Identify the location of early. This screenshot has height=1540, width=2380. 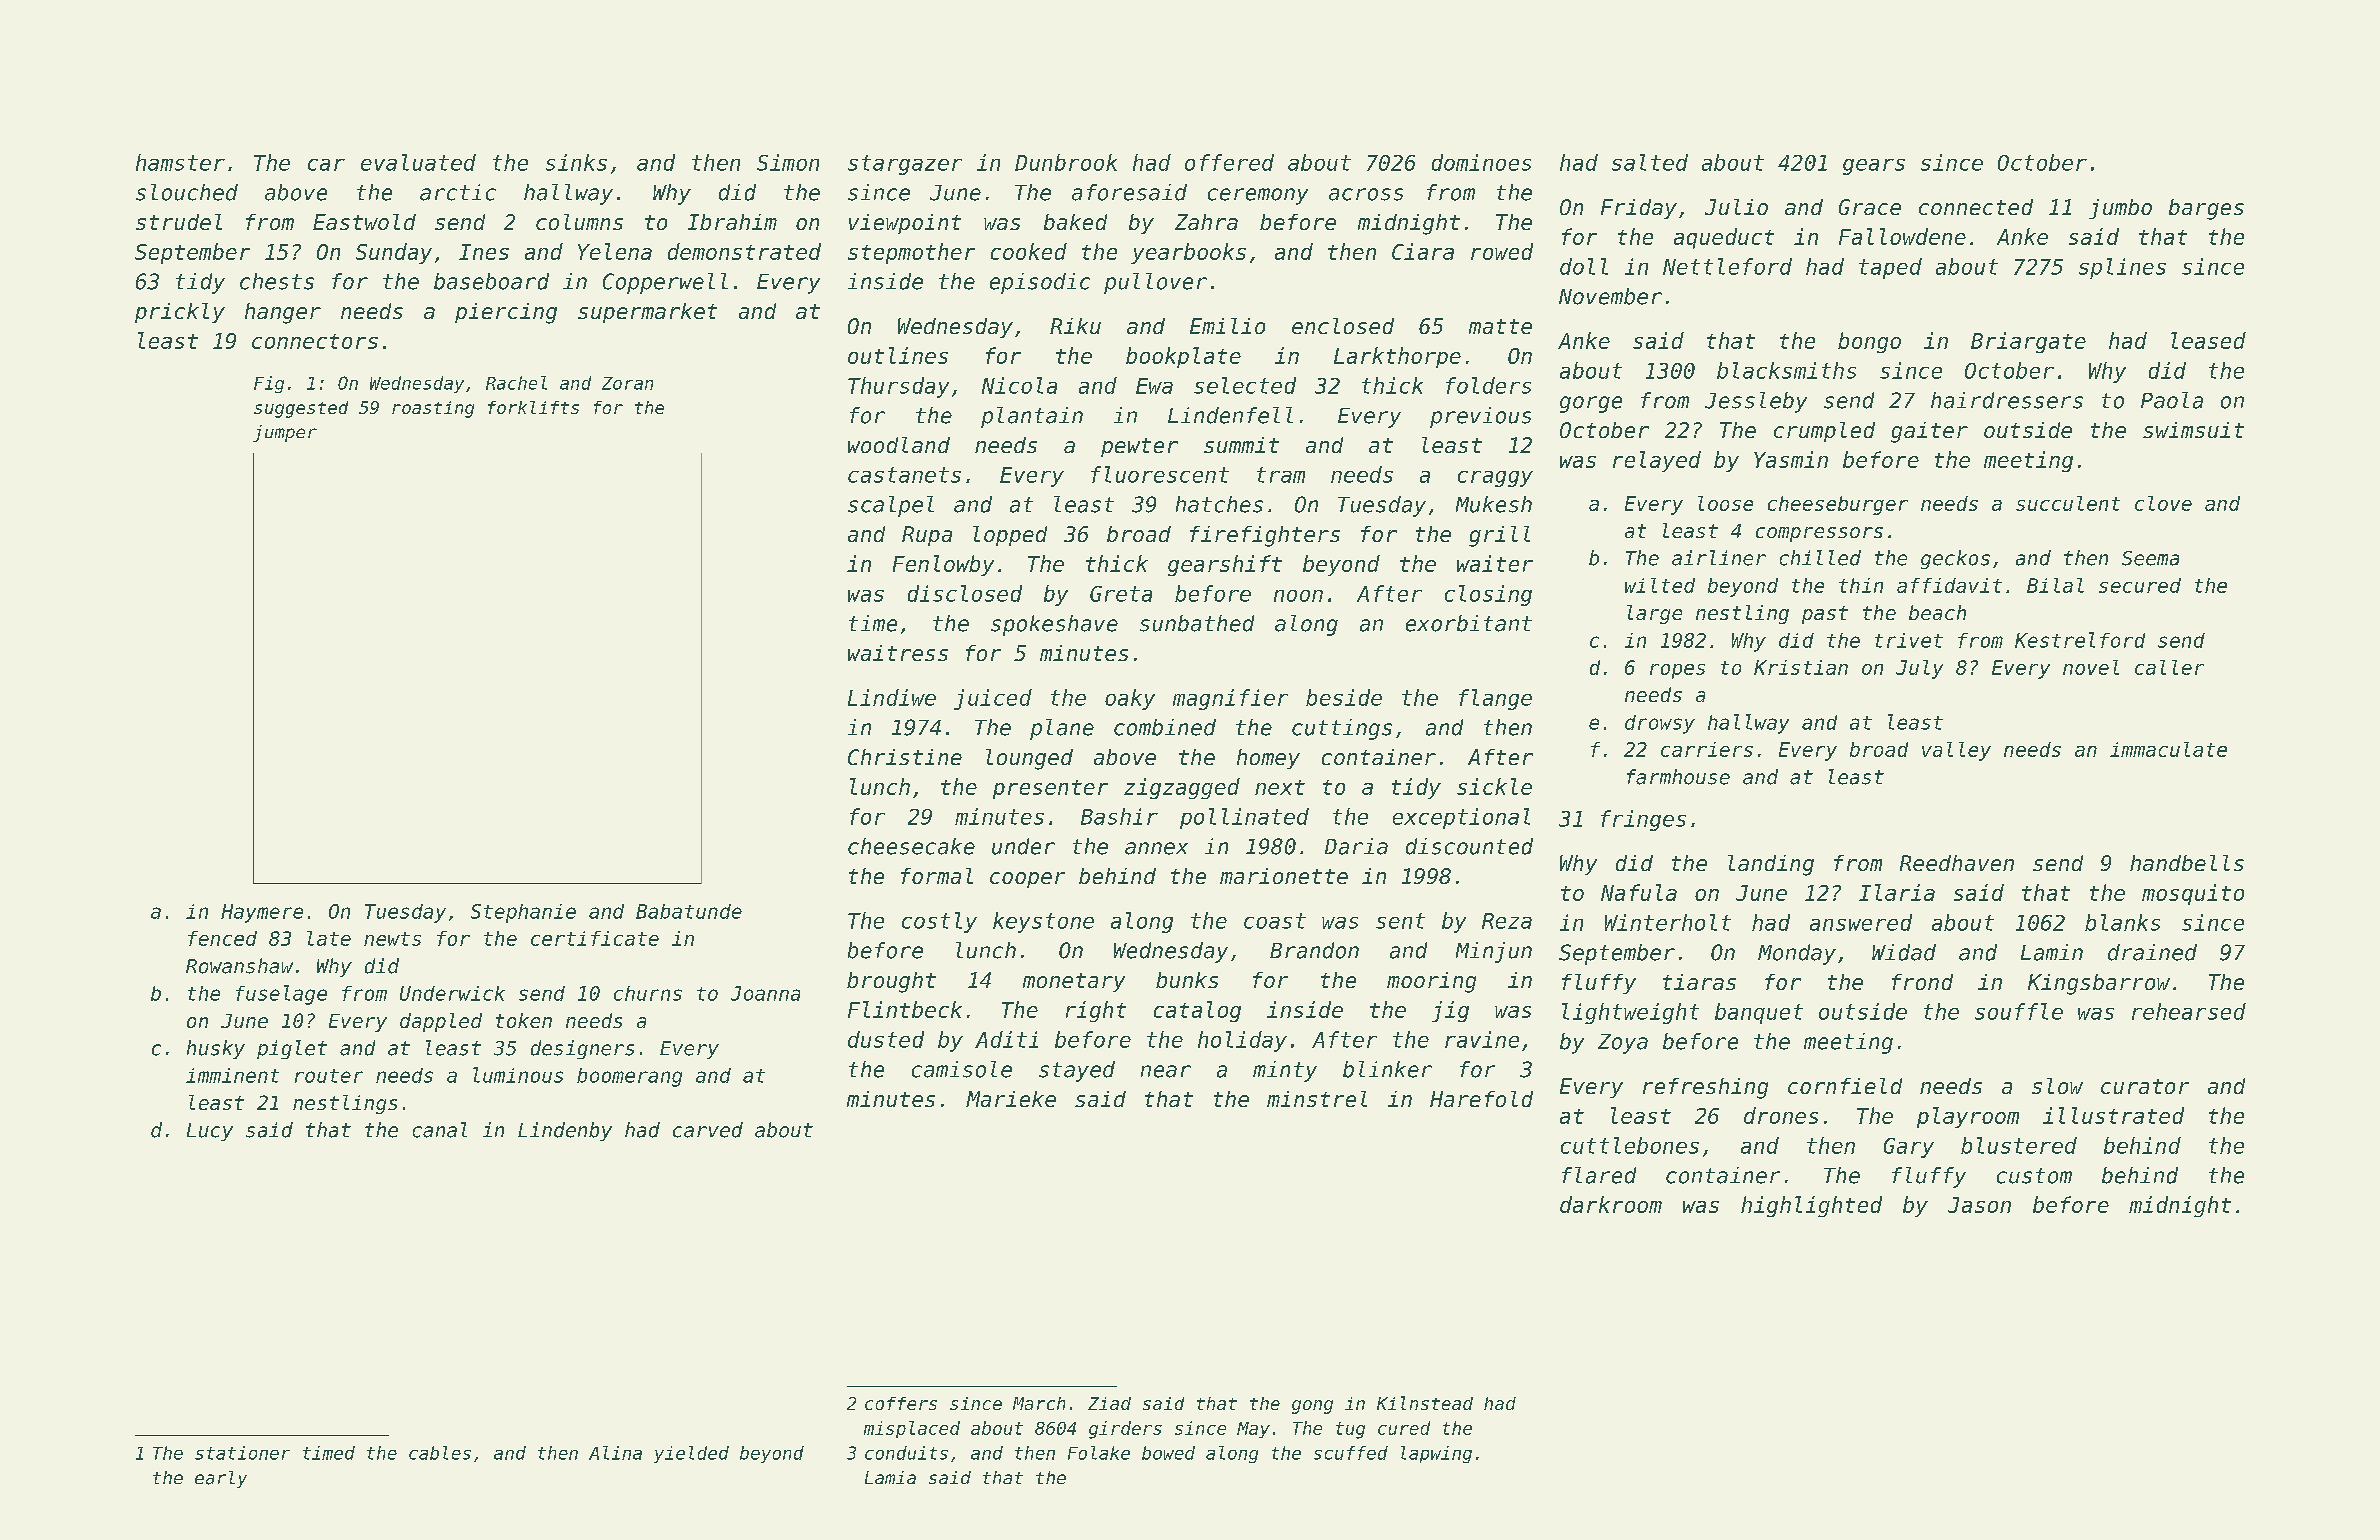
(221, 1479).
